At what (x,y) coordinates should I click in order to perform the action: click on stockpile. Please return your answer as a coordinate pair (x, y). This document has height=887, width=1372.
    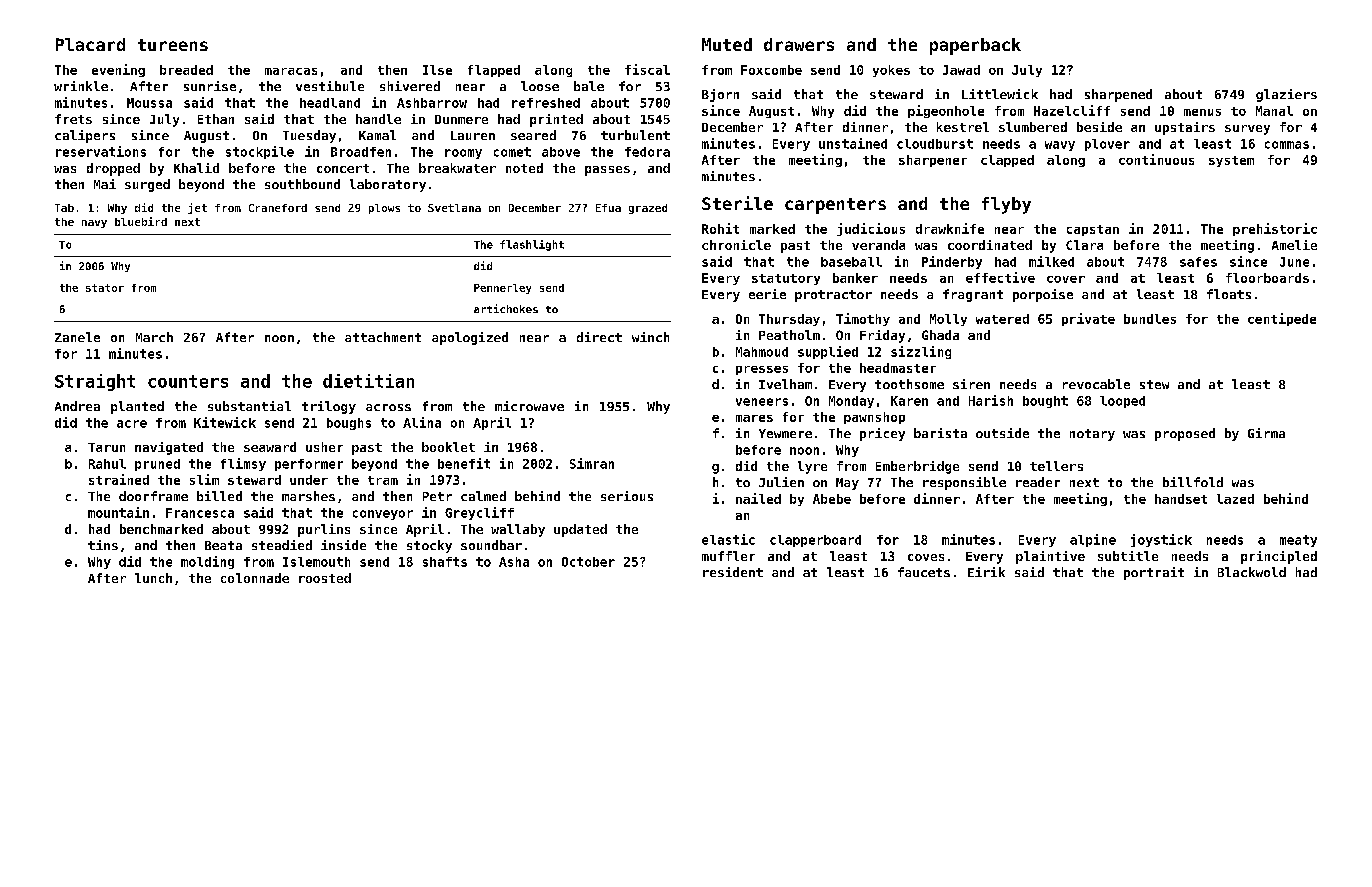
    Looking at the image, I should click on (260, 152).
